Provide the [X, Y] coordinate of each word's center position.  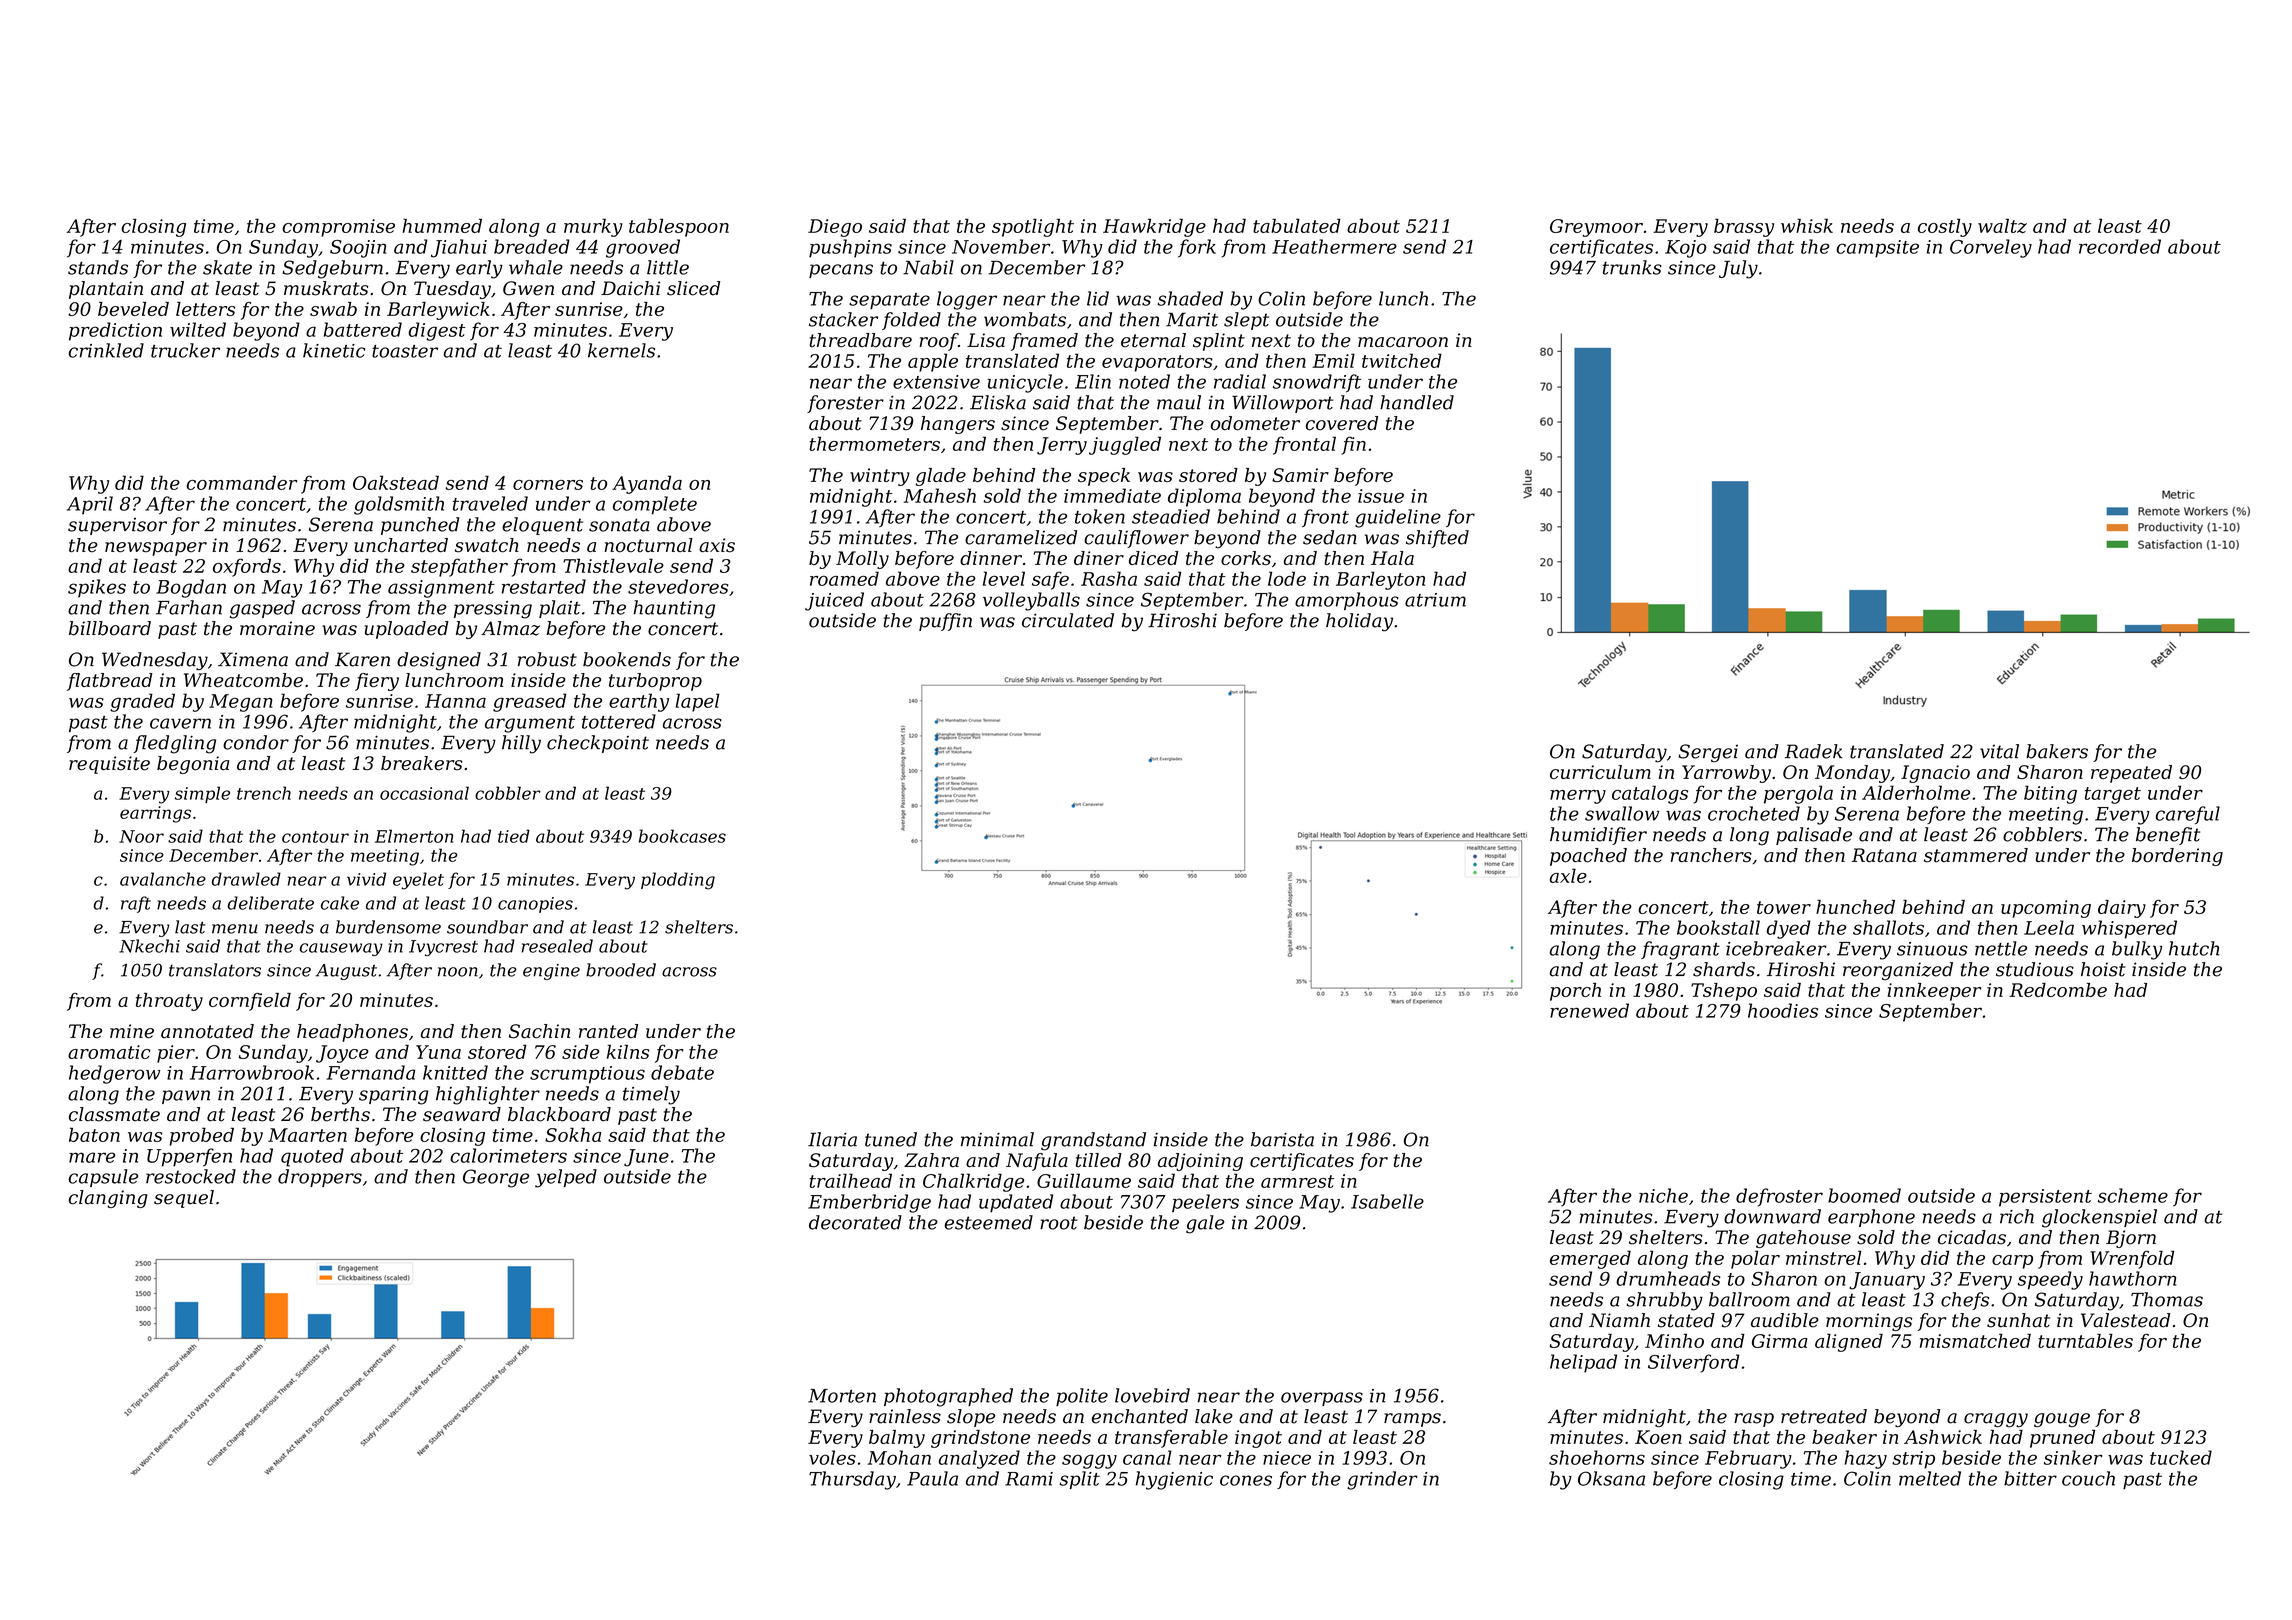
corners [548, 485]
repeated [2131, 774]
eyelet [418, 881]
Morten [842, 1396]
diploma [1204, 497]
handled [1417, 402]
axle [1568, 875]
